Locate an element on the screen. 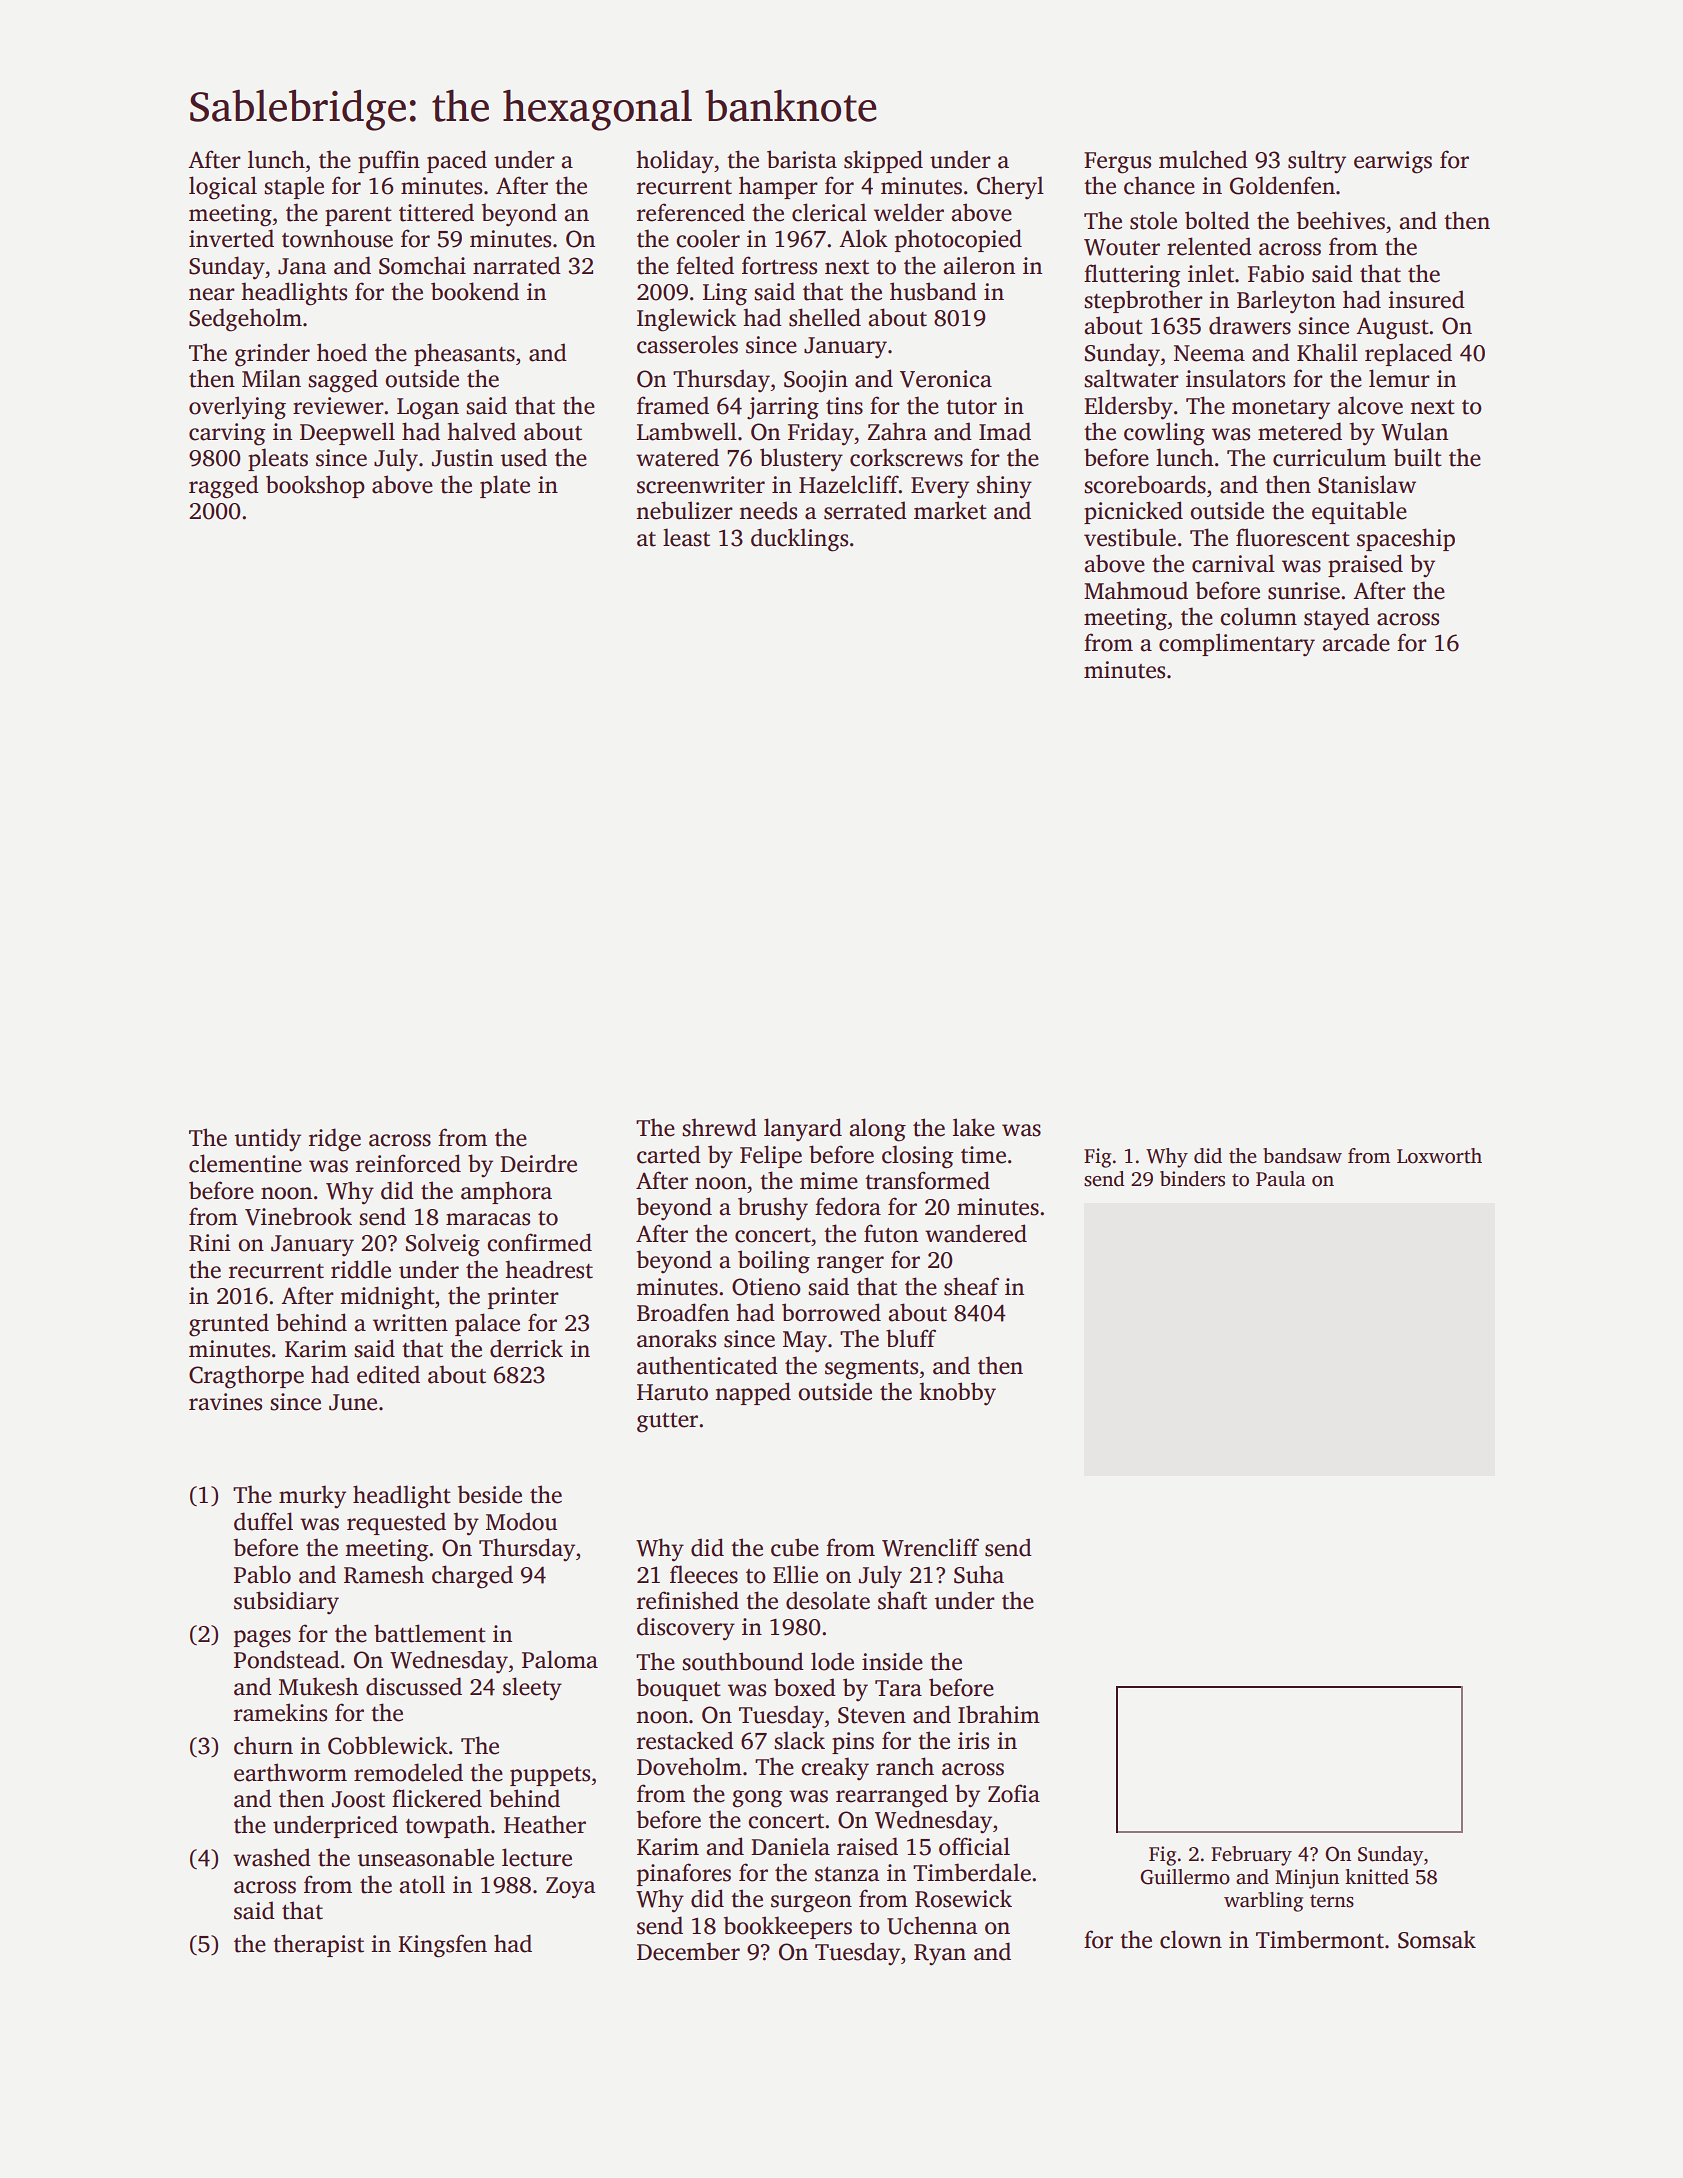 This screenshot has width=1683, height=2178. Loxworth is located at coordinates (1439, 1156).
